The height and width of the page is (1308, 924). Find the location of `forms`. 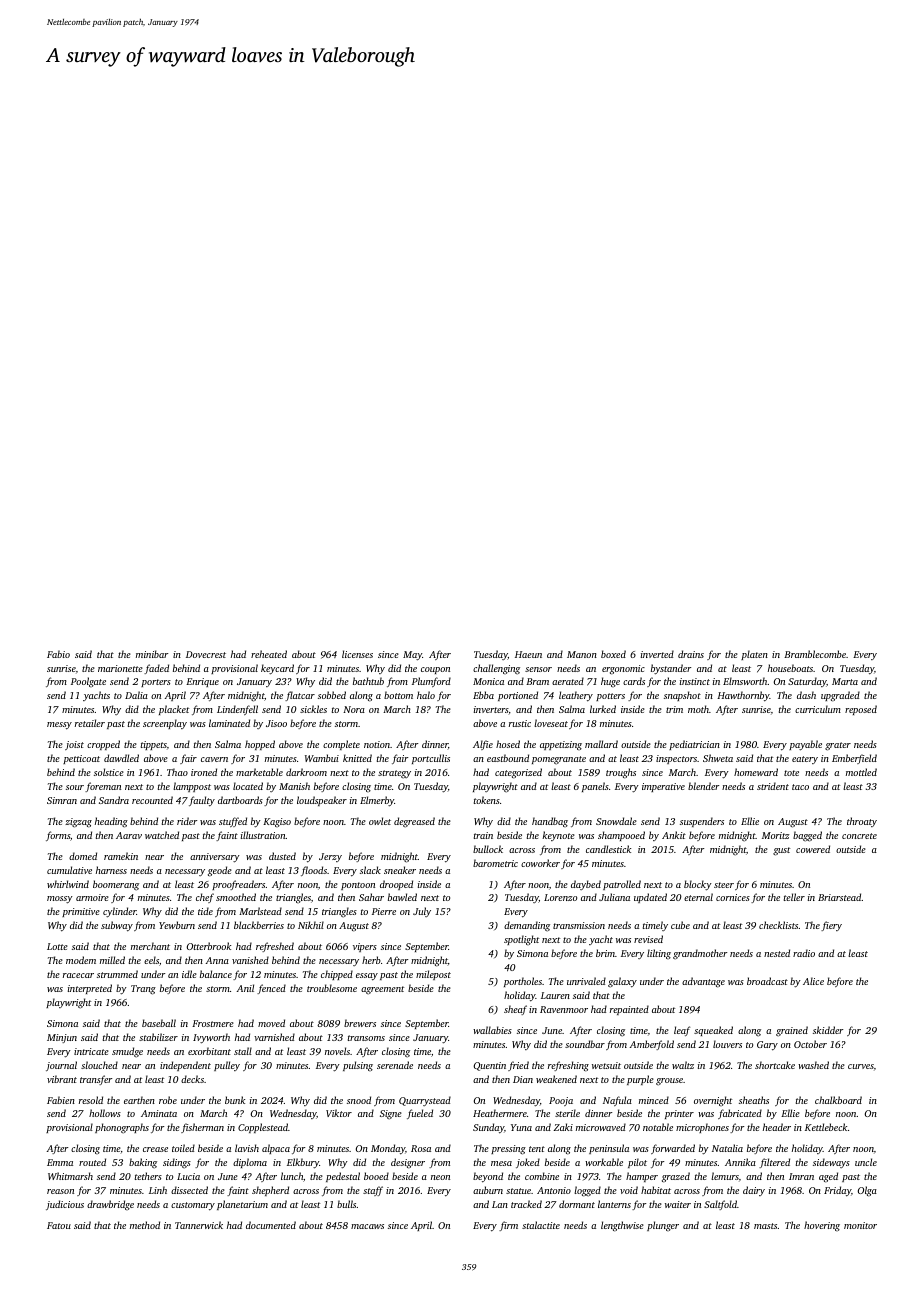

forms is located at coordinates (58, 836).
